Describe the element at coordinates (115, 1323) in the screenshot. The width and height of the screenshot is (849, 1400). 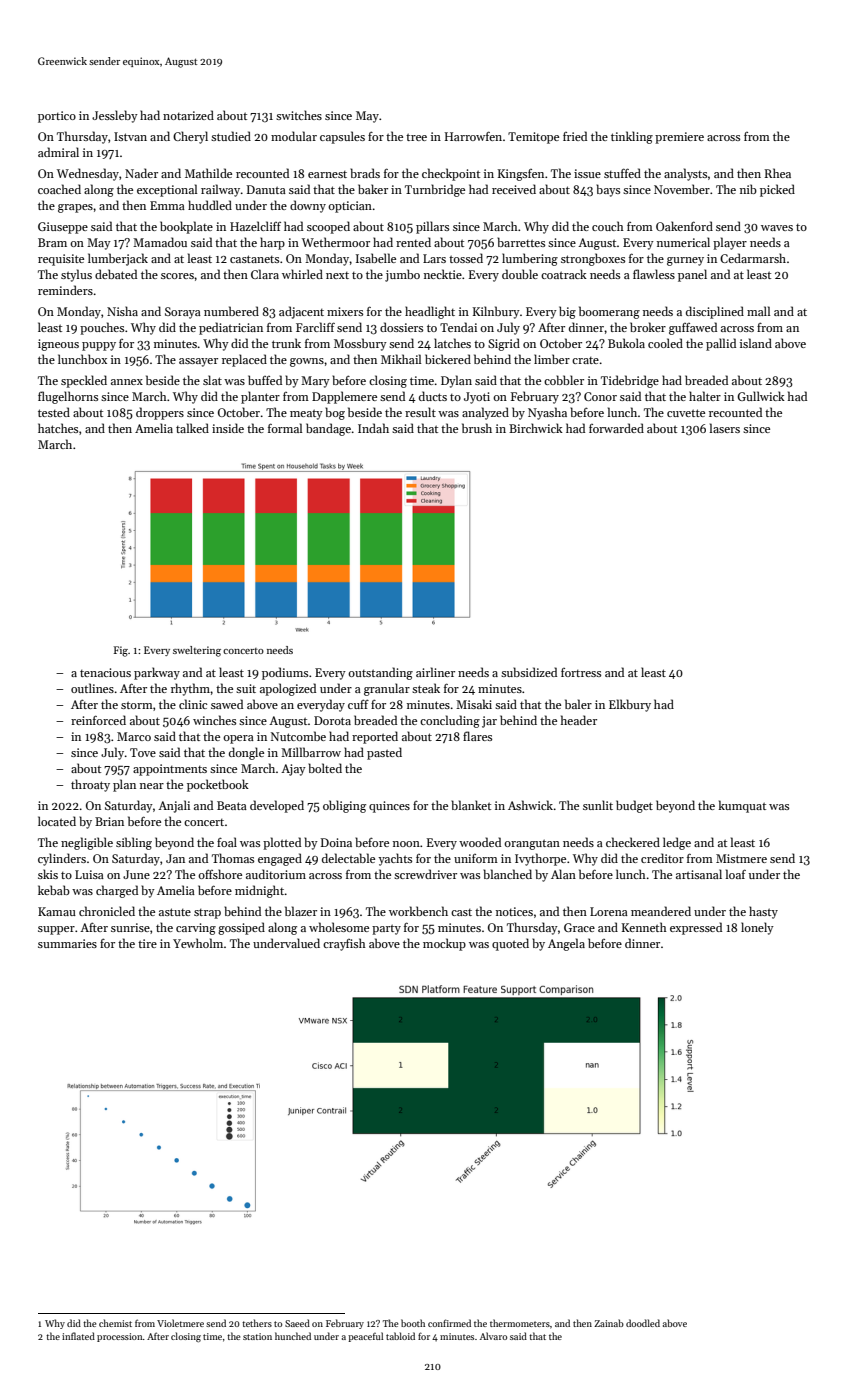
I see `chemist` at that location.
